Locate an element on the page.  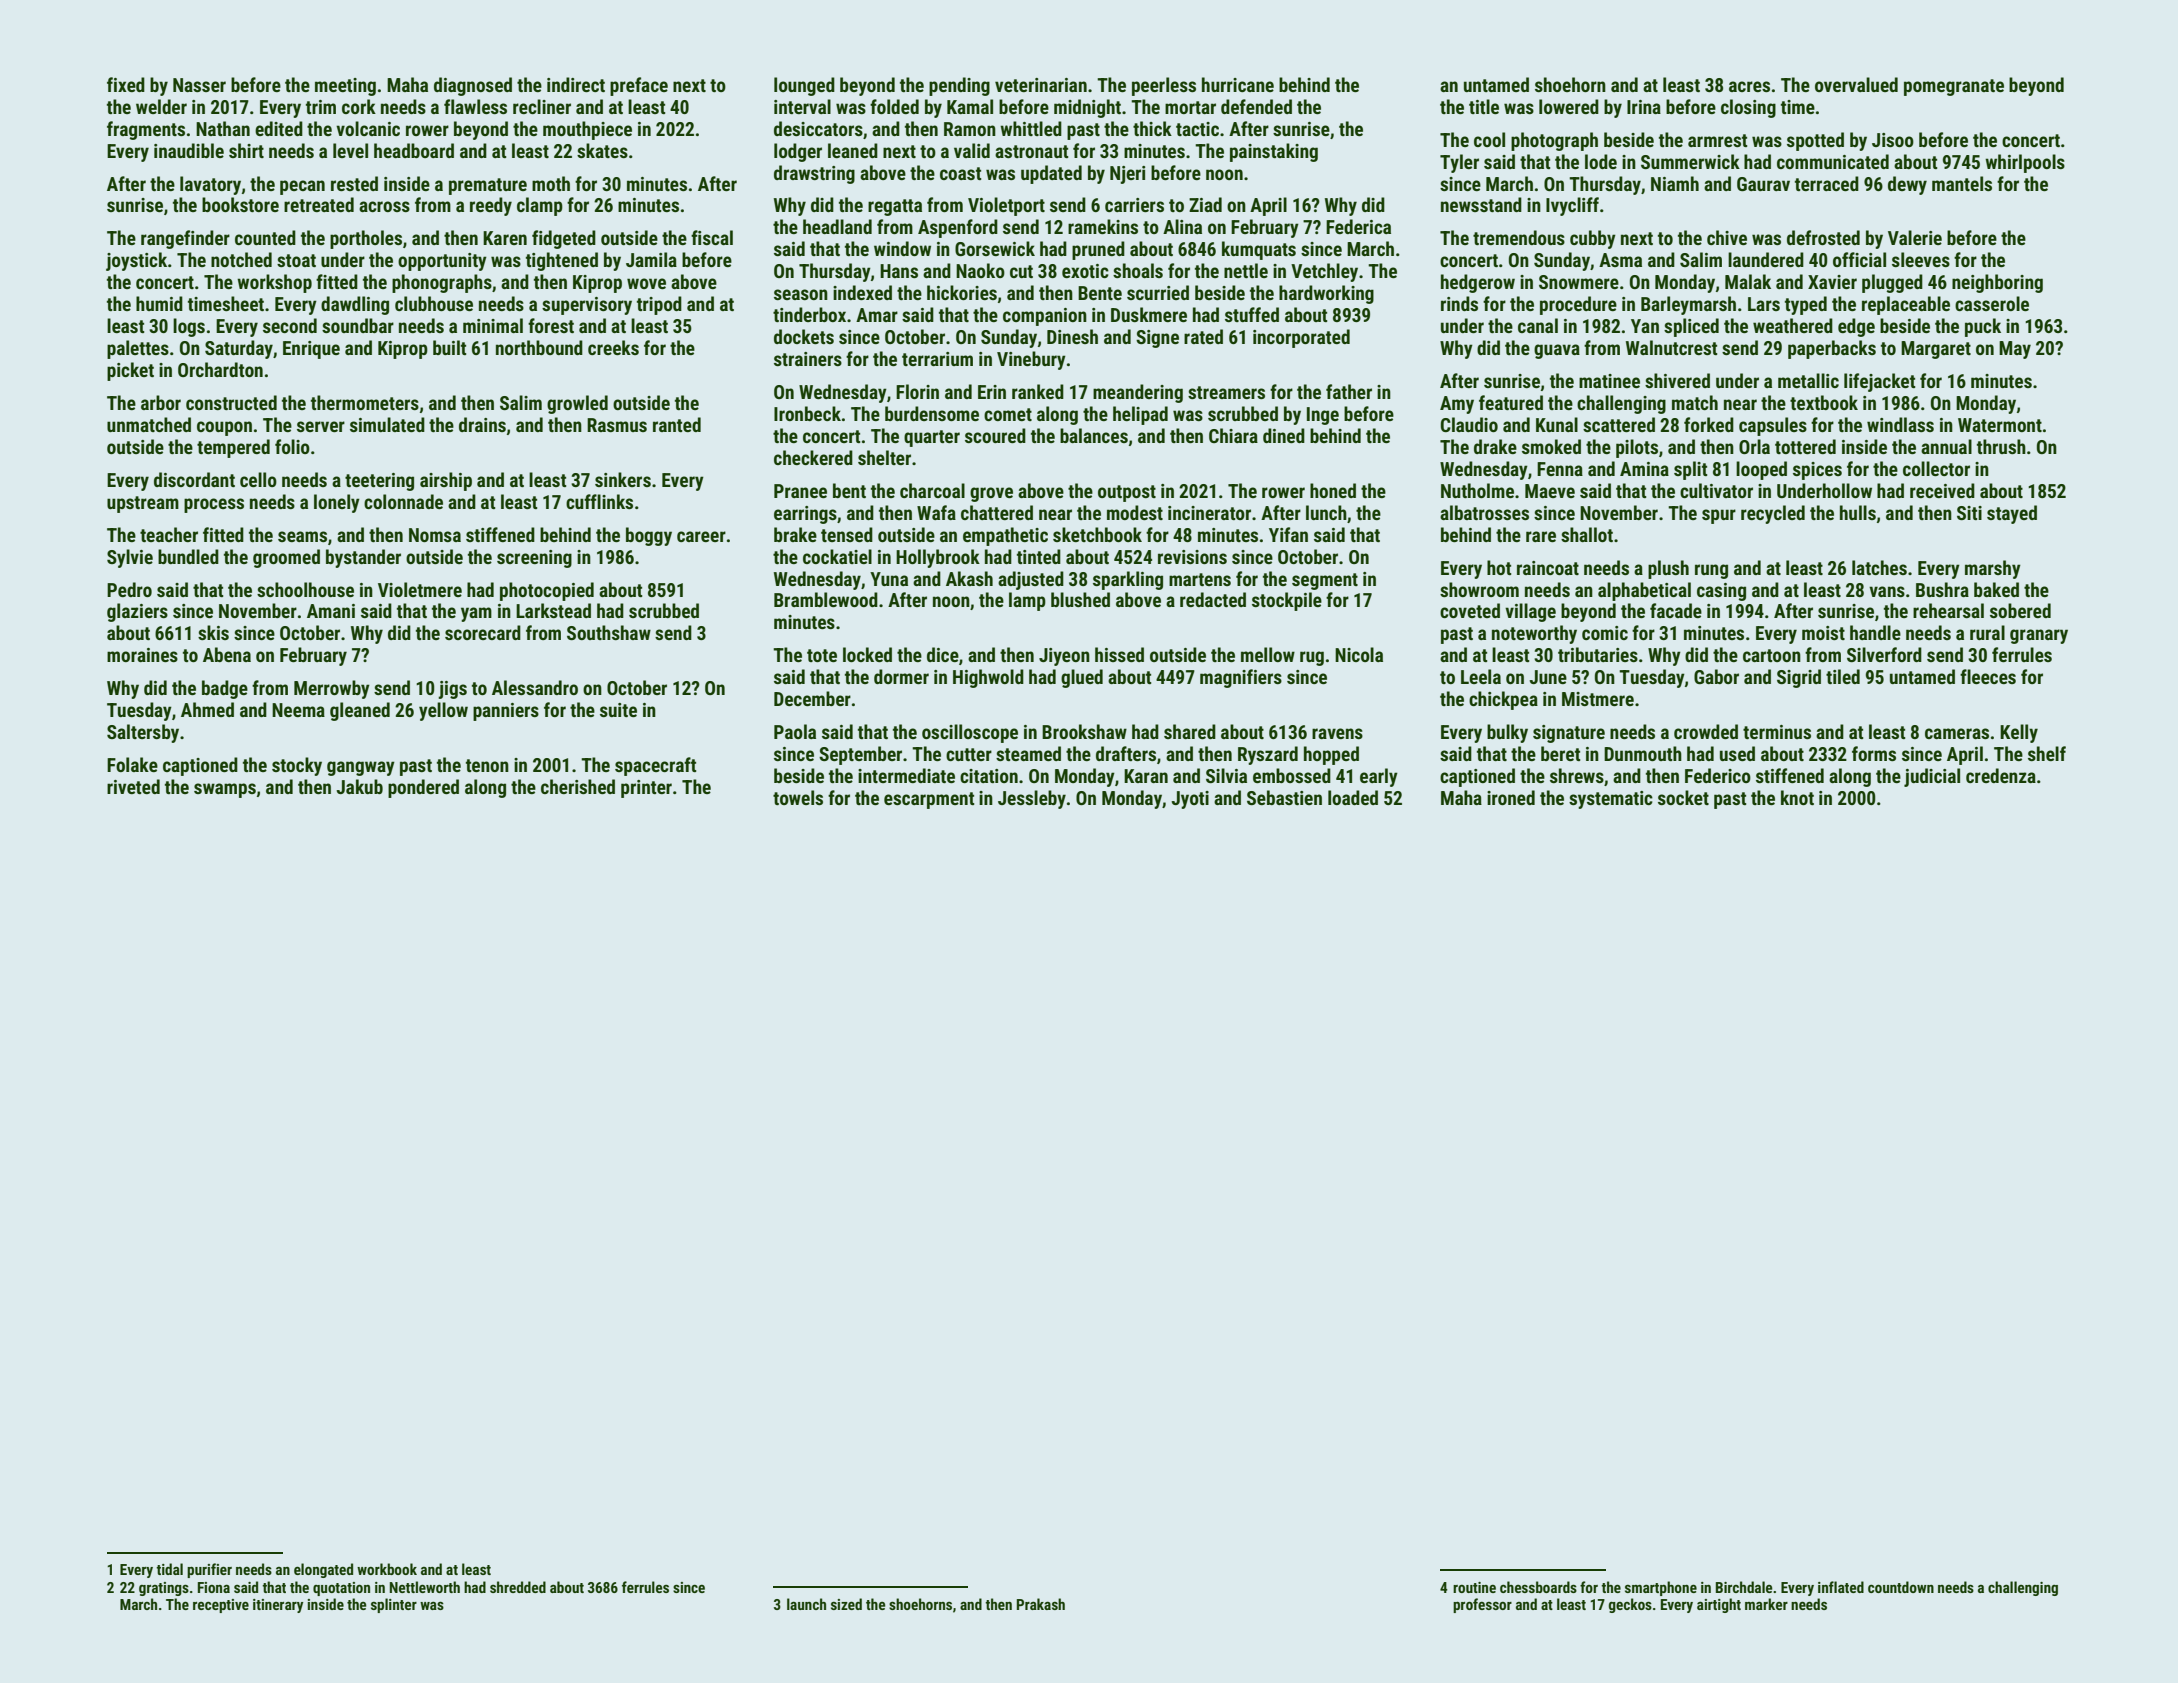
suite is located at coordinates (618, 710).
